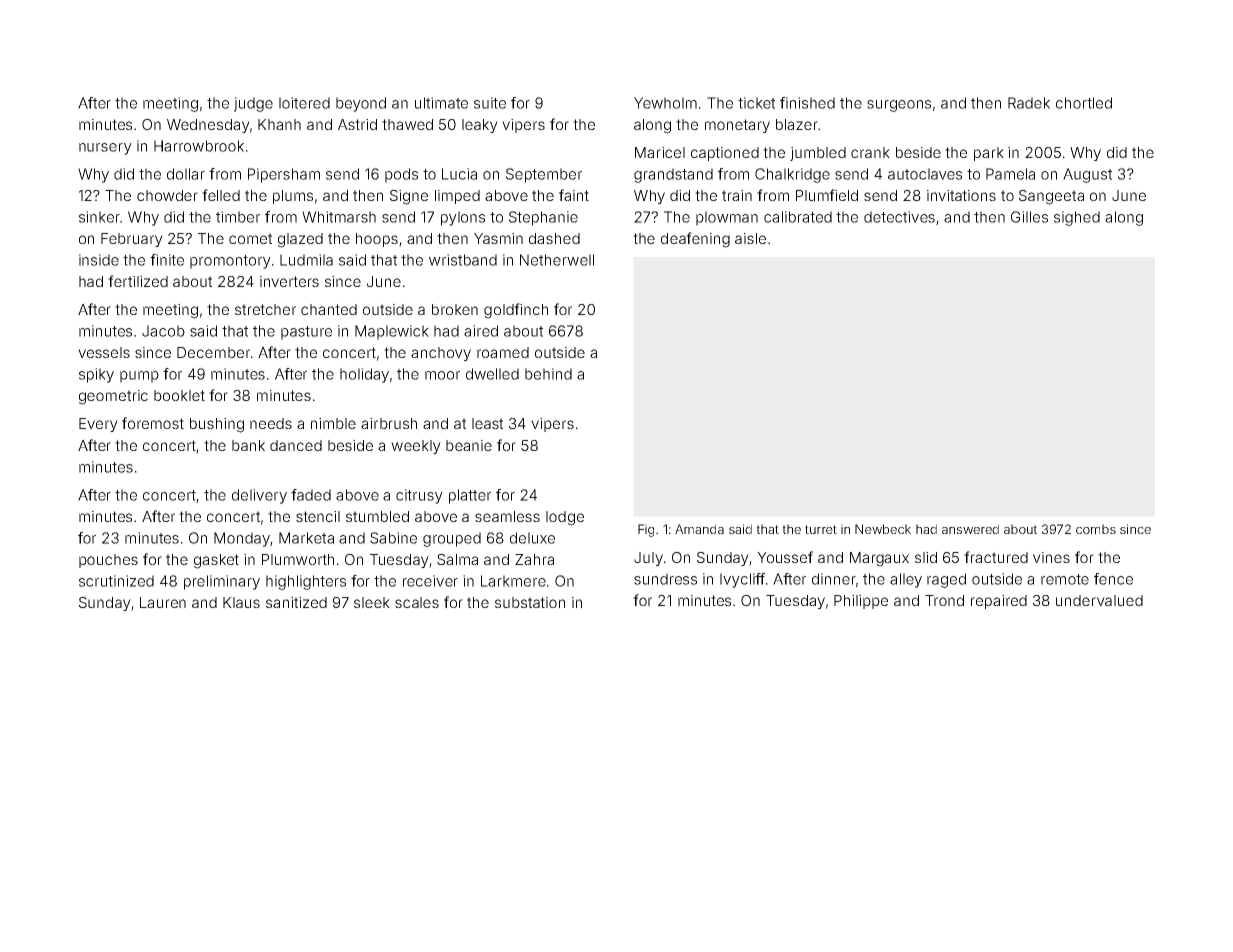 The image size is (1233, 952). I want to click on dollar, so click(186, 174).
